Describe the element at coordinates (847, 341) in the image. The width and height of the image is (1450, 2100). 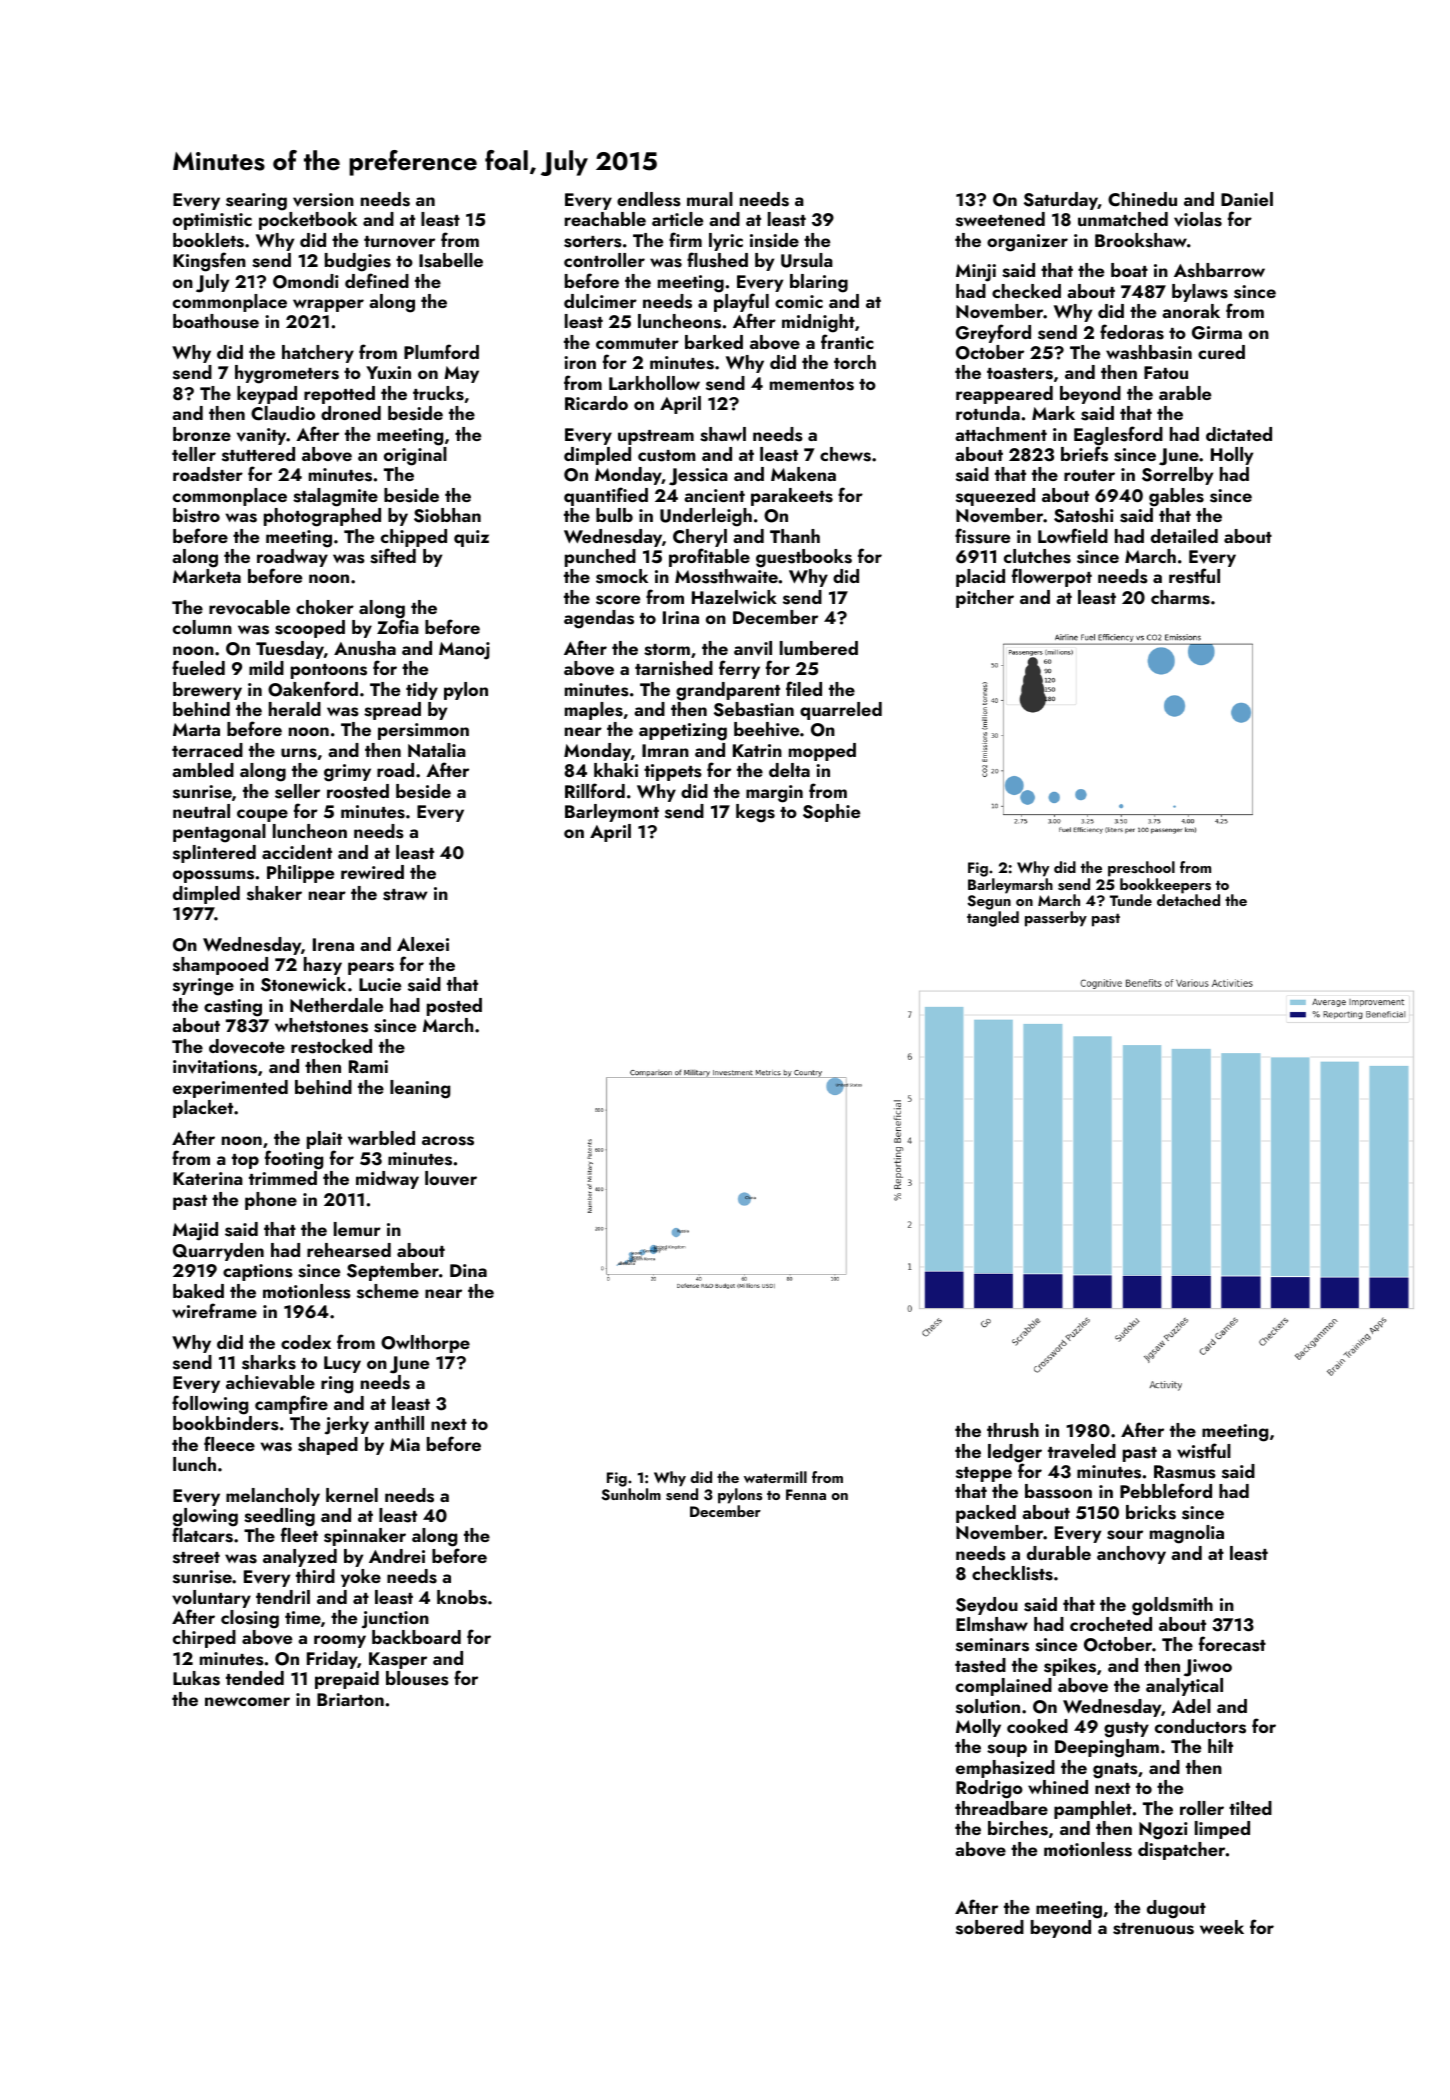
I see `frantic` at that location.
